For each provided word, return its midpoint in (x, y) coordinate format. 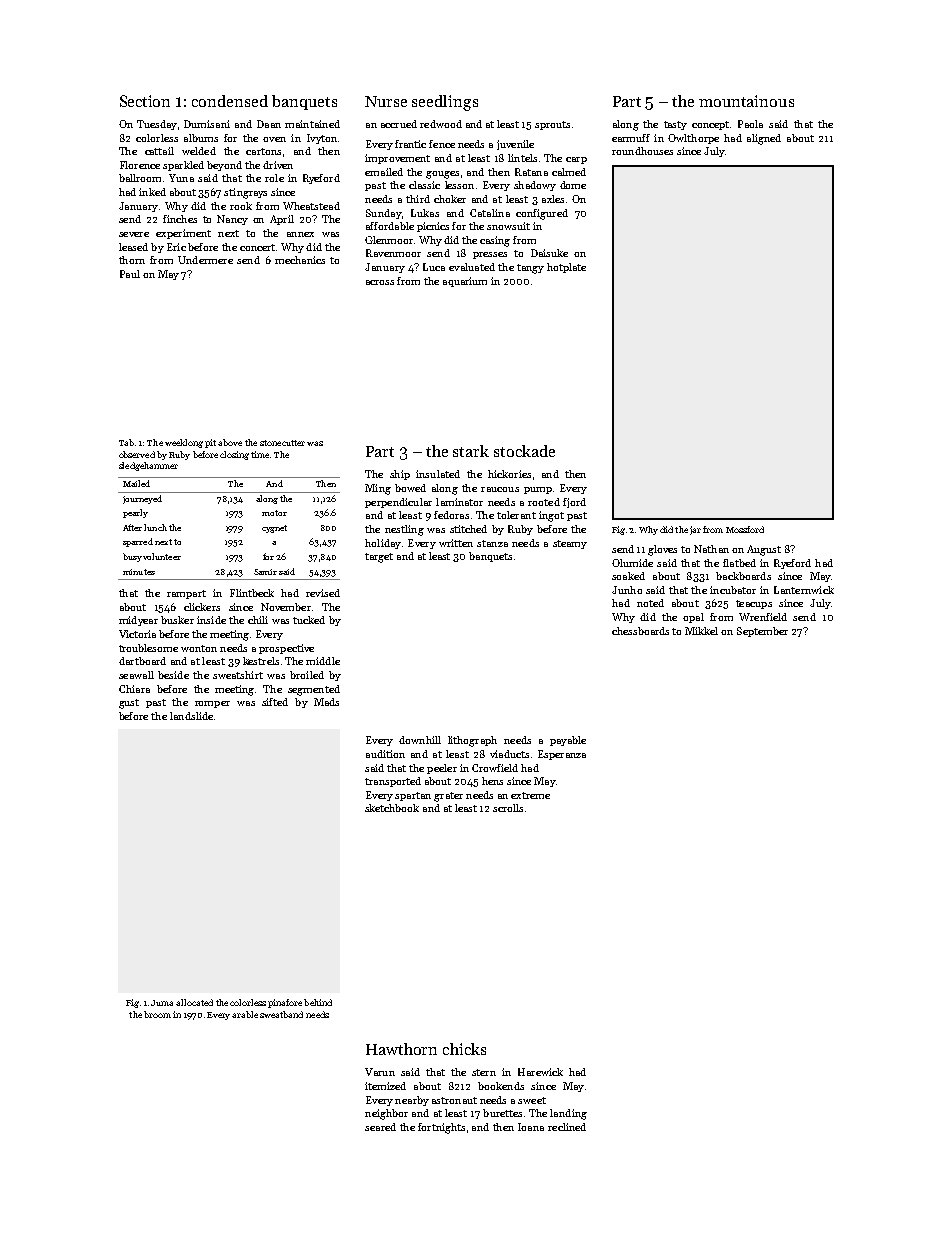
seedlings (445, 103)
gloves (662, 550)
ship (400, 475)
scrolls (508, 808)
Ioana (531, 1127)
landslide (191, 716)
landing (568, 1114)
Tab (126, 442)
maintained (312, 124)
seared (380, 1127)
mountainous (746, 101)
